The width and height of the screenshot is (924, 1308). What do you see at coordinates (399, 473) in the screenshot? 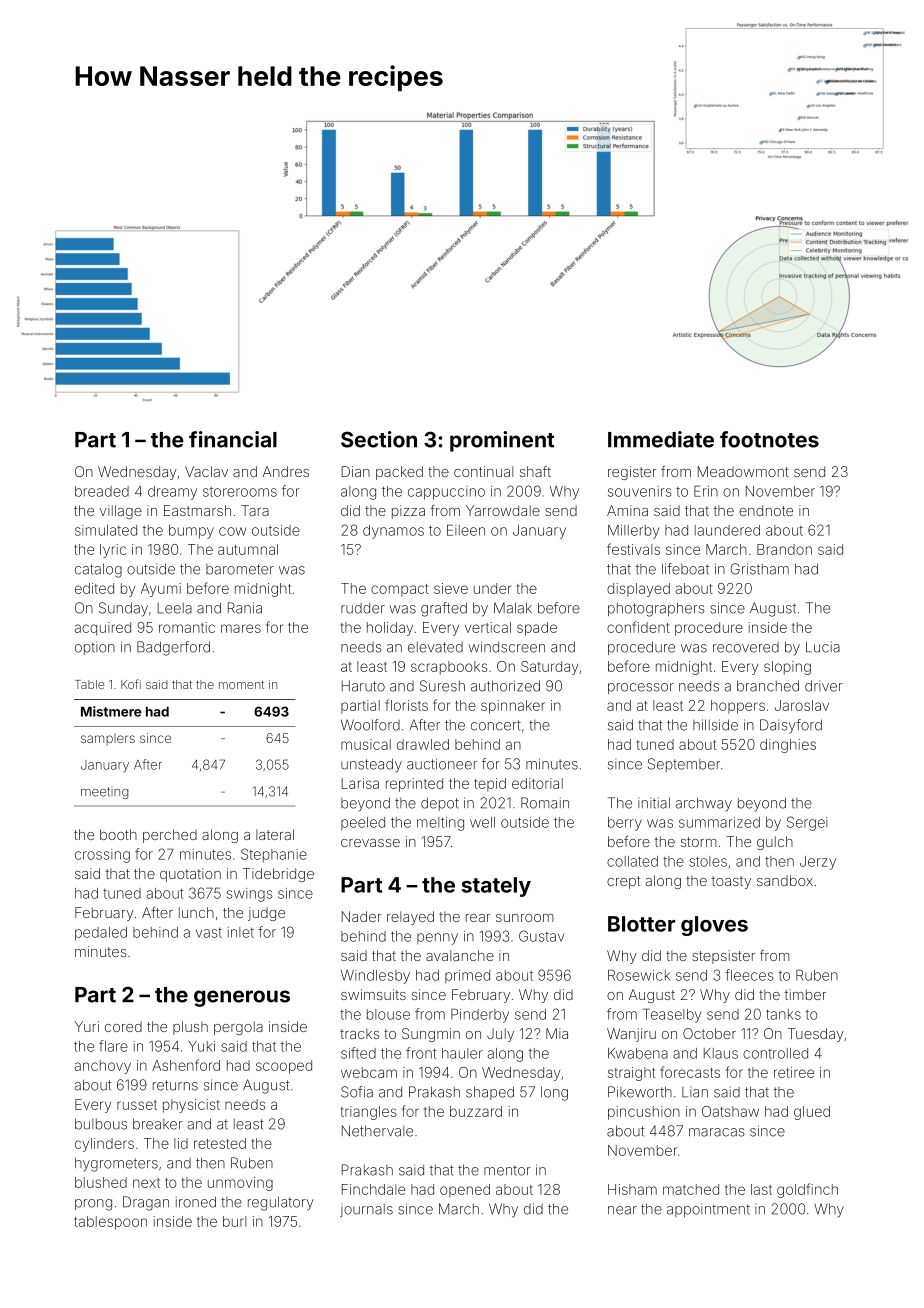
I see `packed` at bounding box center [399, 473].
